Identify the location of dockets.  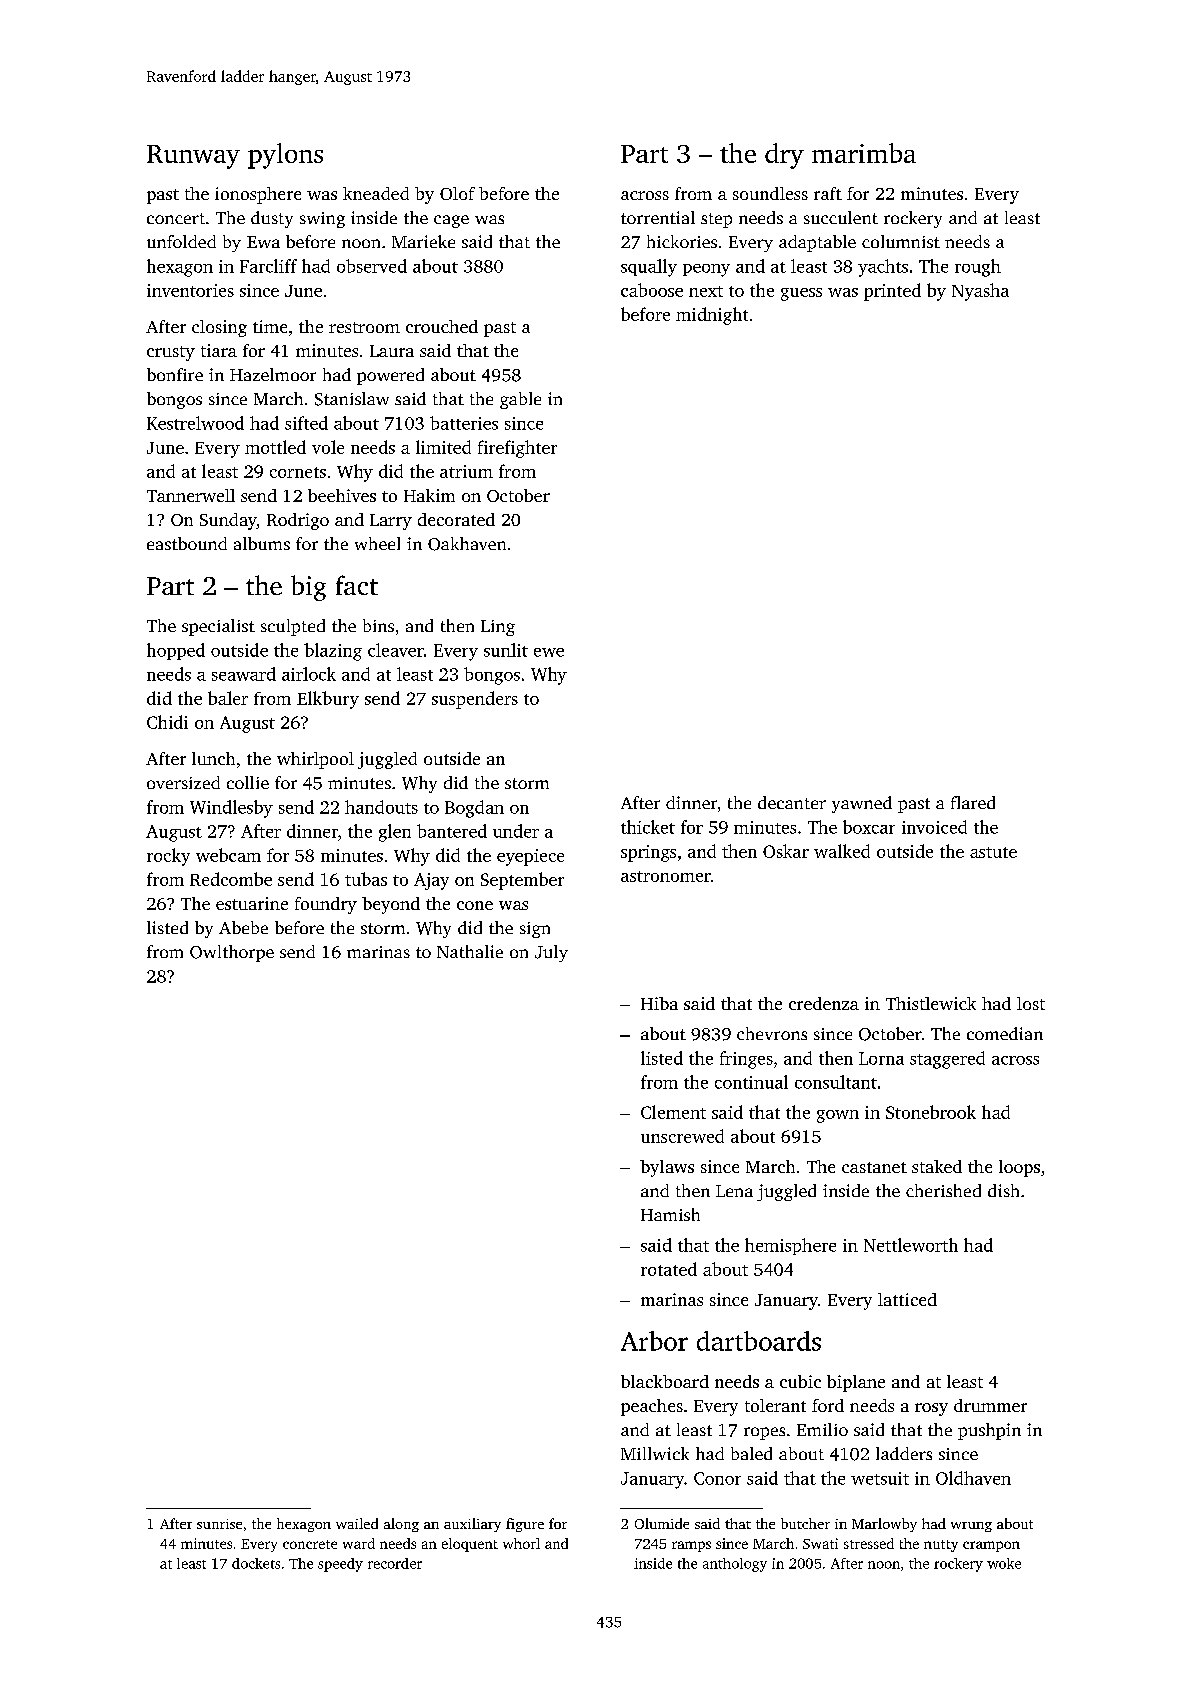
(256, 1563).
